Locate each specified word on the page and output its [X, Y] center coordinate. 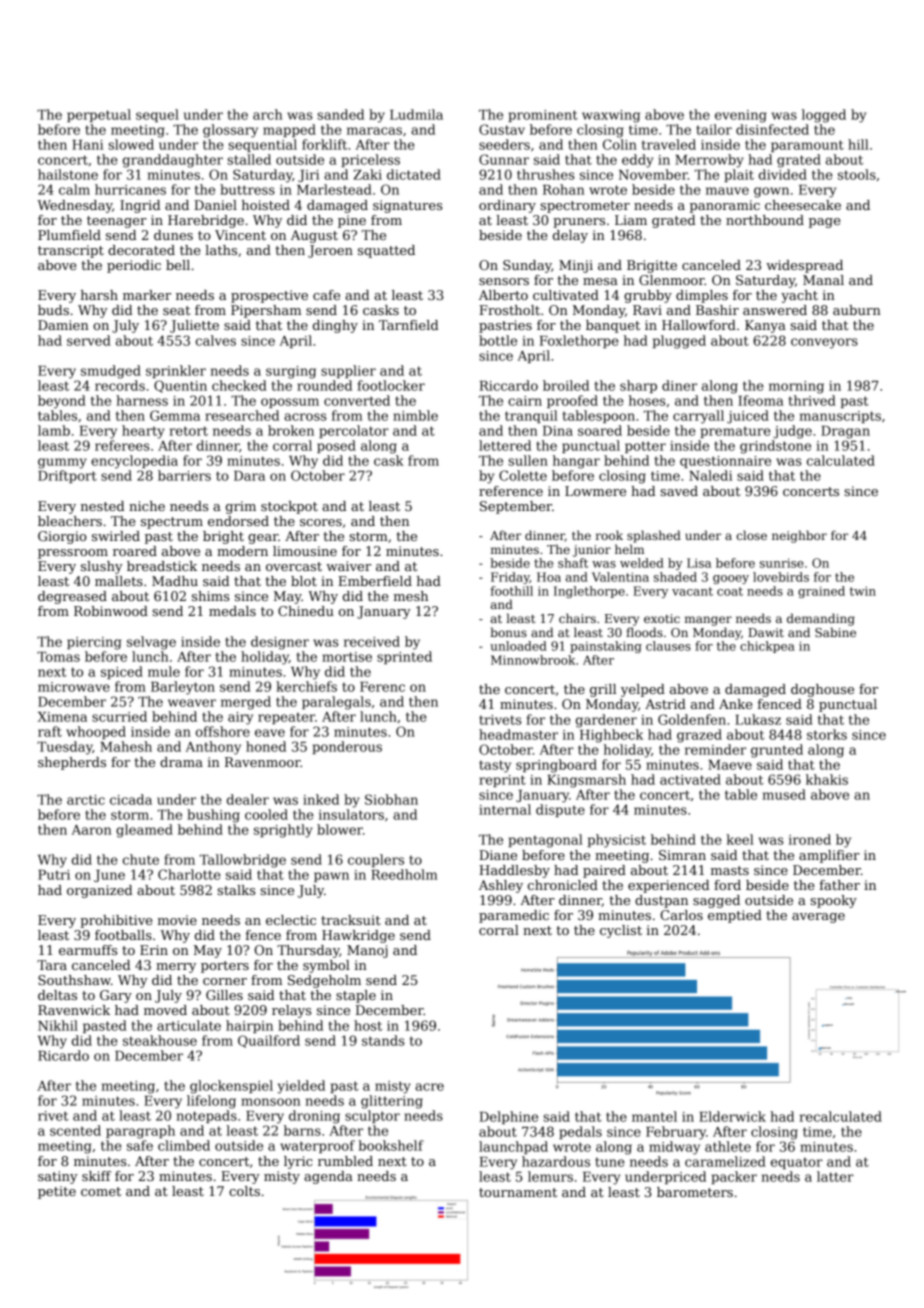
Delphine [509, 1117]
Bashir [717, 310]
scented [75, 1130]
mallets [119, 581]
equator [797, 1163]
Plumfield [69, 235]
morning [796, 387]
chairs [577, 618]
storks [827, 734]
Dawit [766, 632]
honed [266, 746]
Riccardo [509, 385]
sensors [504, 281]
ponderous [347, 747]
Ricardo [63, 1055]
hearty [143, 432]
